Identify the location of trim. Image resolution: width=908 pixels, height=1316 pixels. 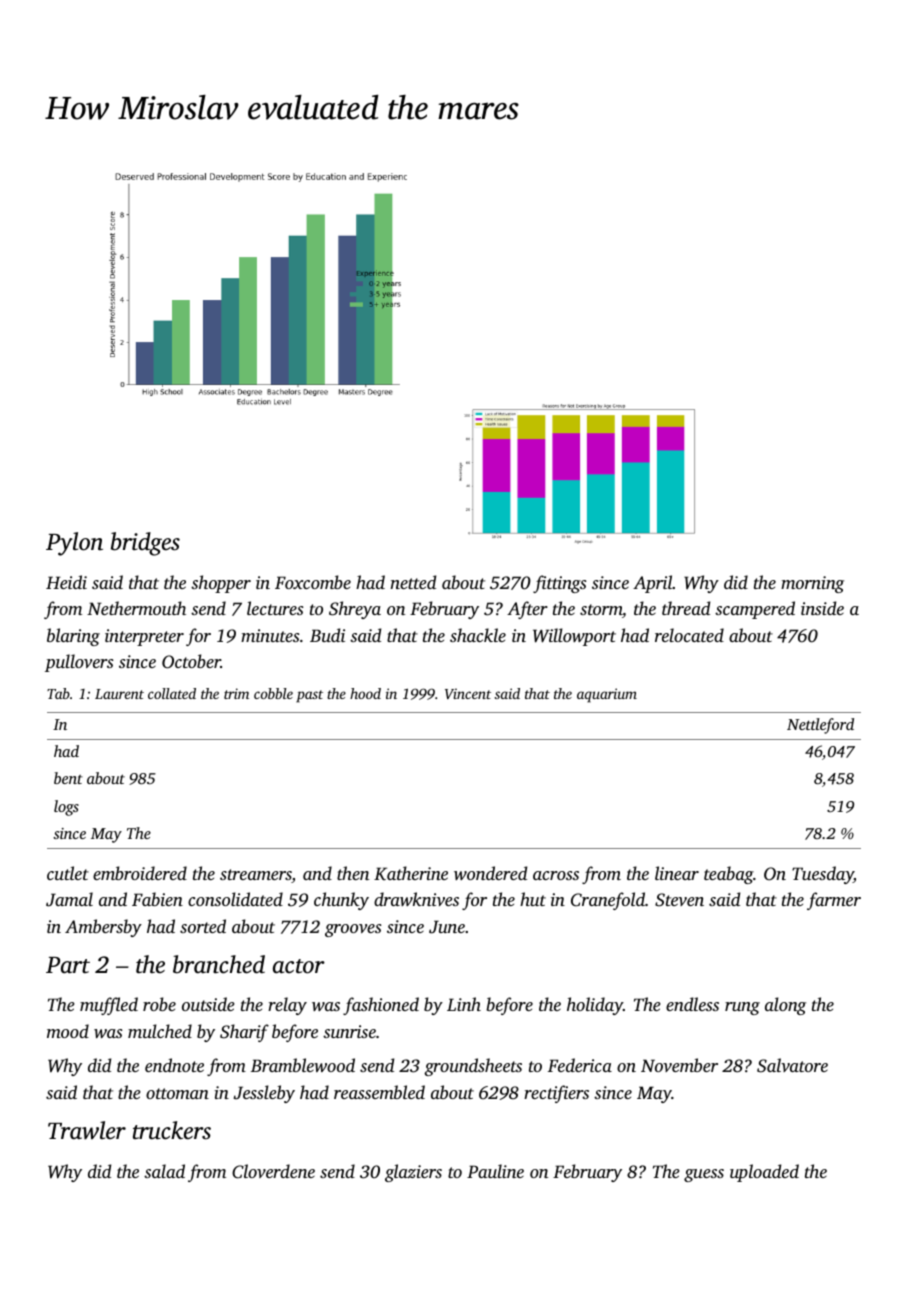
(236, 693).
